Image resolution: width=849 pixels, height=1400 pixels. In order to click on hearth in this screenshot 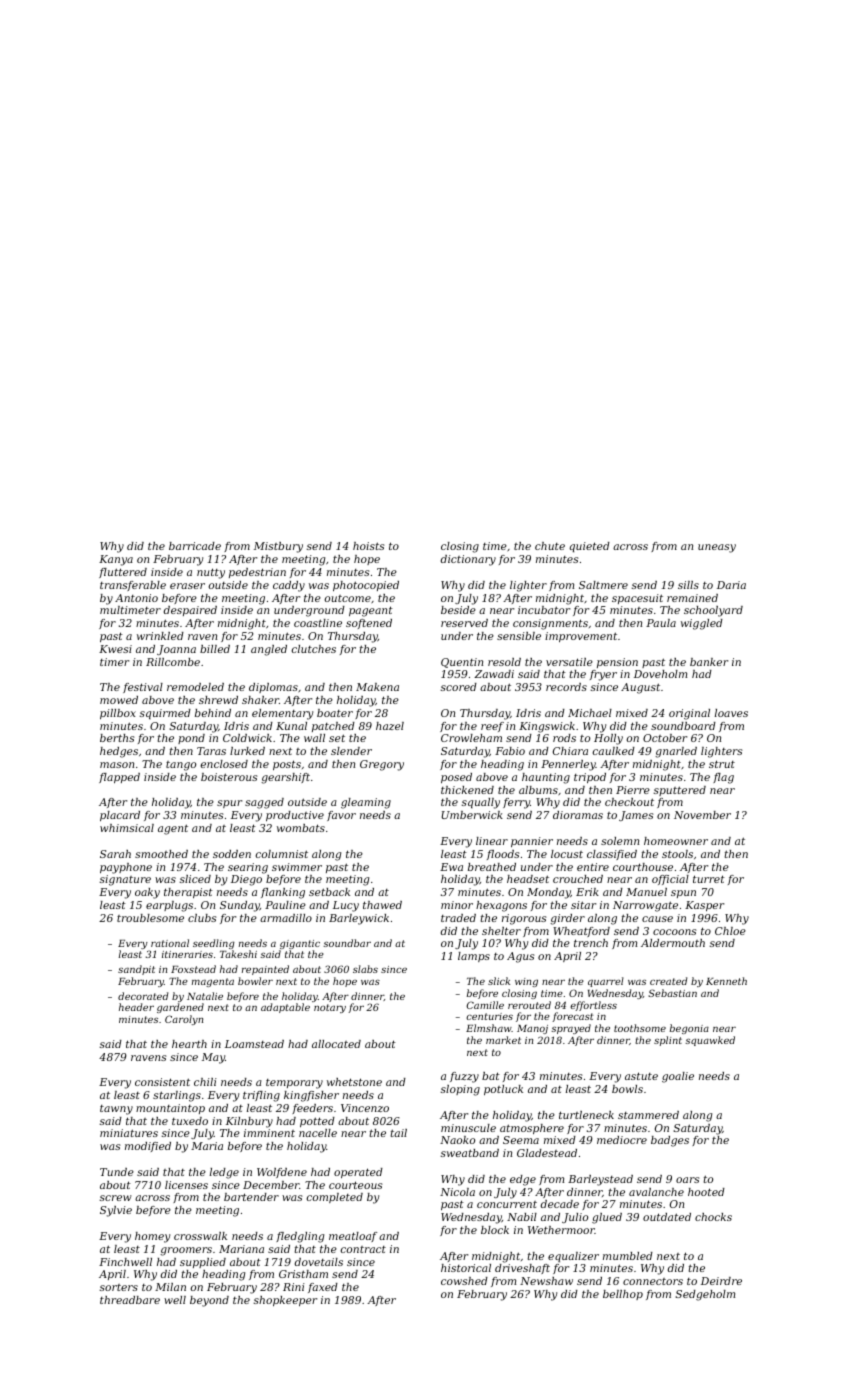, I will do `click(189, 1044)`.
